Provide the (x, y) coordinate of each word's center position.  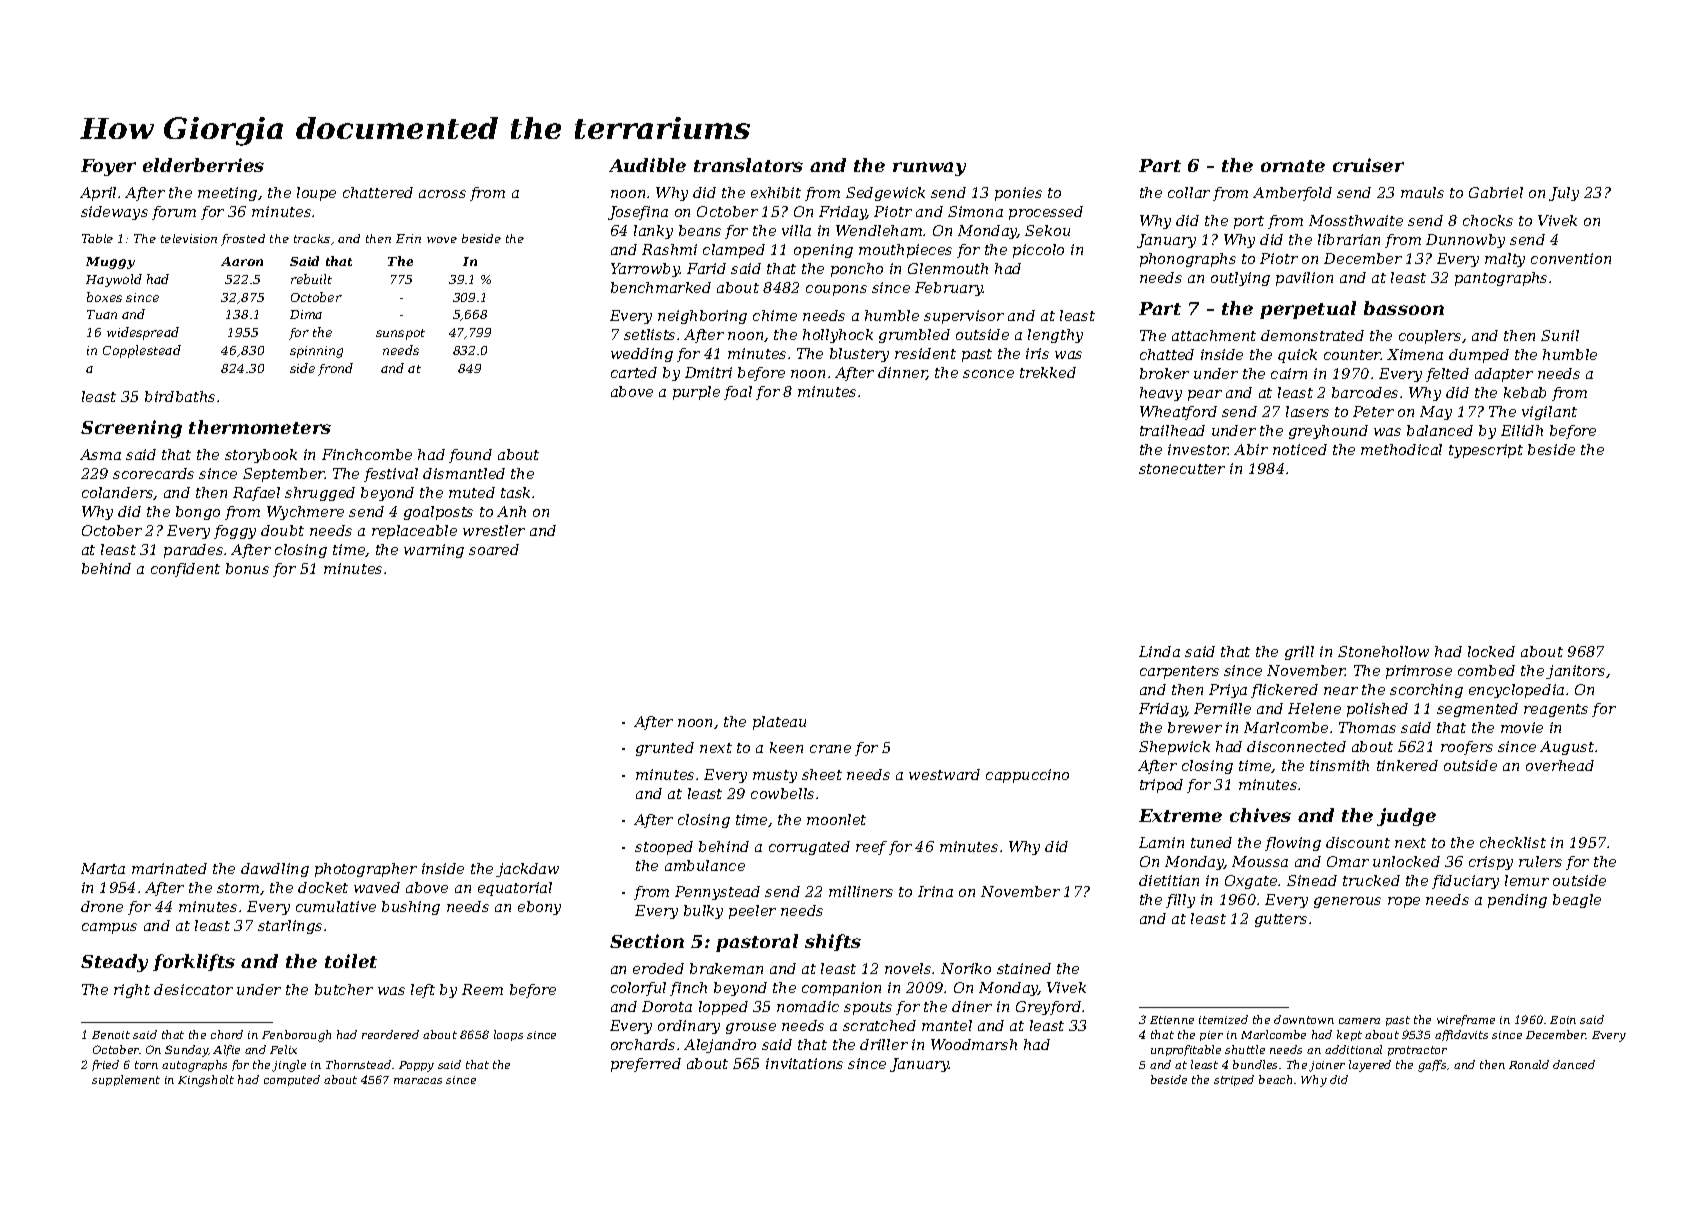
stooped (664, 848)
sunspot (400, 334)
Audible (647, 165)
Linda (1159, 651)
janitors (1575, 672)
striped (1234, 1080)
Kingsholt (206, 1081)
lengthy (1055, 336)
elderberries (203, 165)
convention (1571, 258)
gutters (1281, 920)
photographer (366, 870)
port (1249, 222)
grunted (665, 749)
